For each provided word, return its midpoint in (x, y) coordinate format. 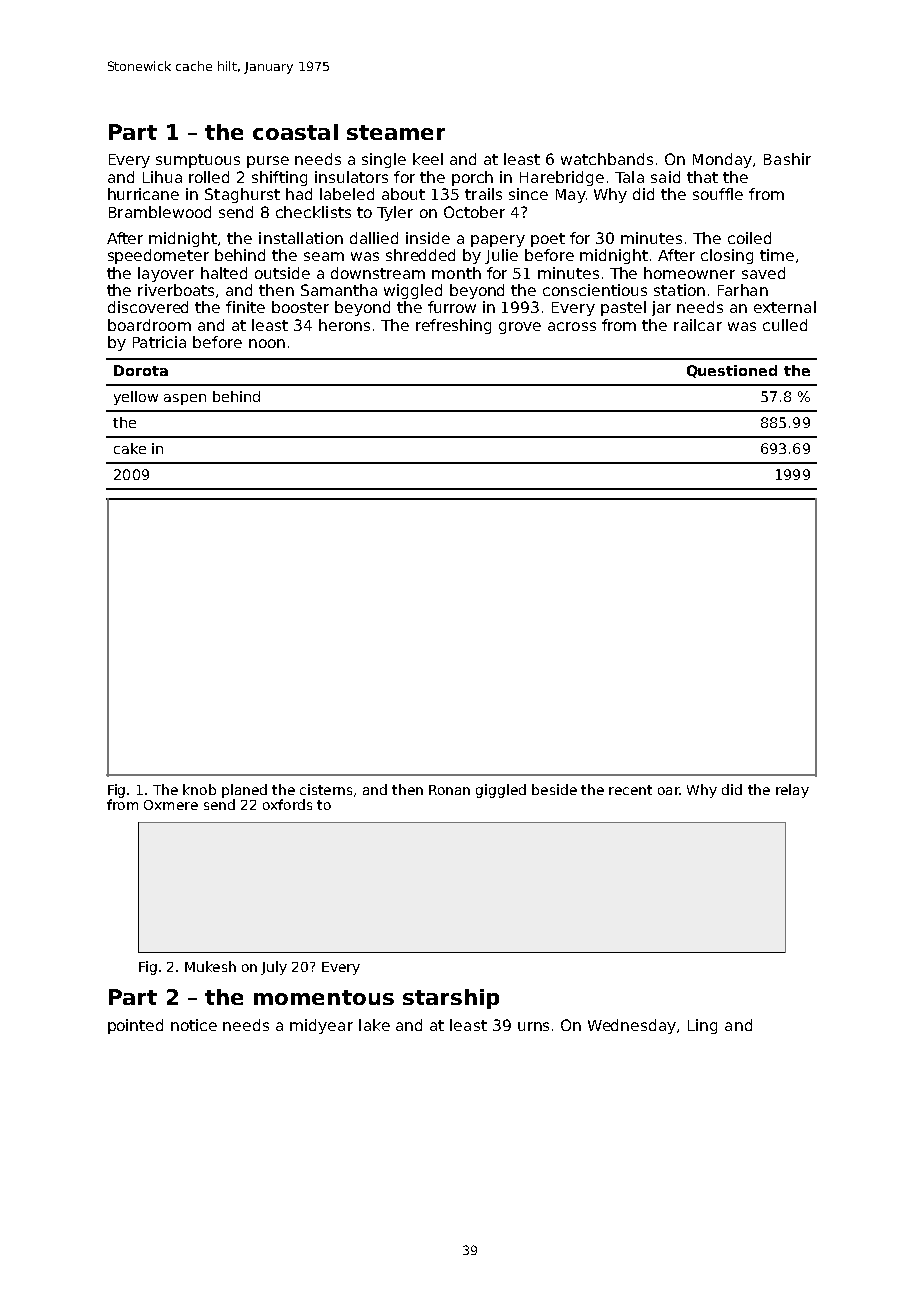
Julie (501, 256)
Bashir (787, 159)
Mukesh (210, 966)
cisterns (326, 789)
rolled (209, 177)
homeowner (689, 273)
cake (130, 448)
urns (533, 1026)
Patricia (159, 342)
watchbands (607, 159)
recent (630, 790)
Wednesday (632, 1026)
